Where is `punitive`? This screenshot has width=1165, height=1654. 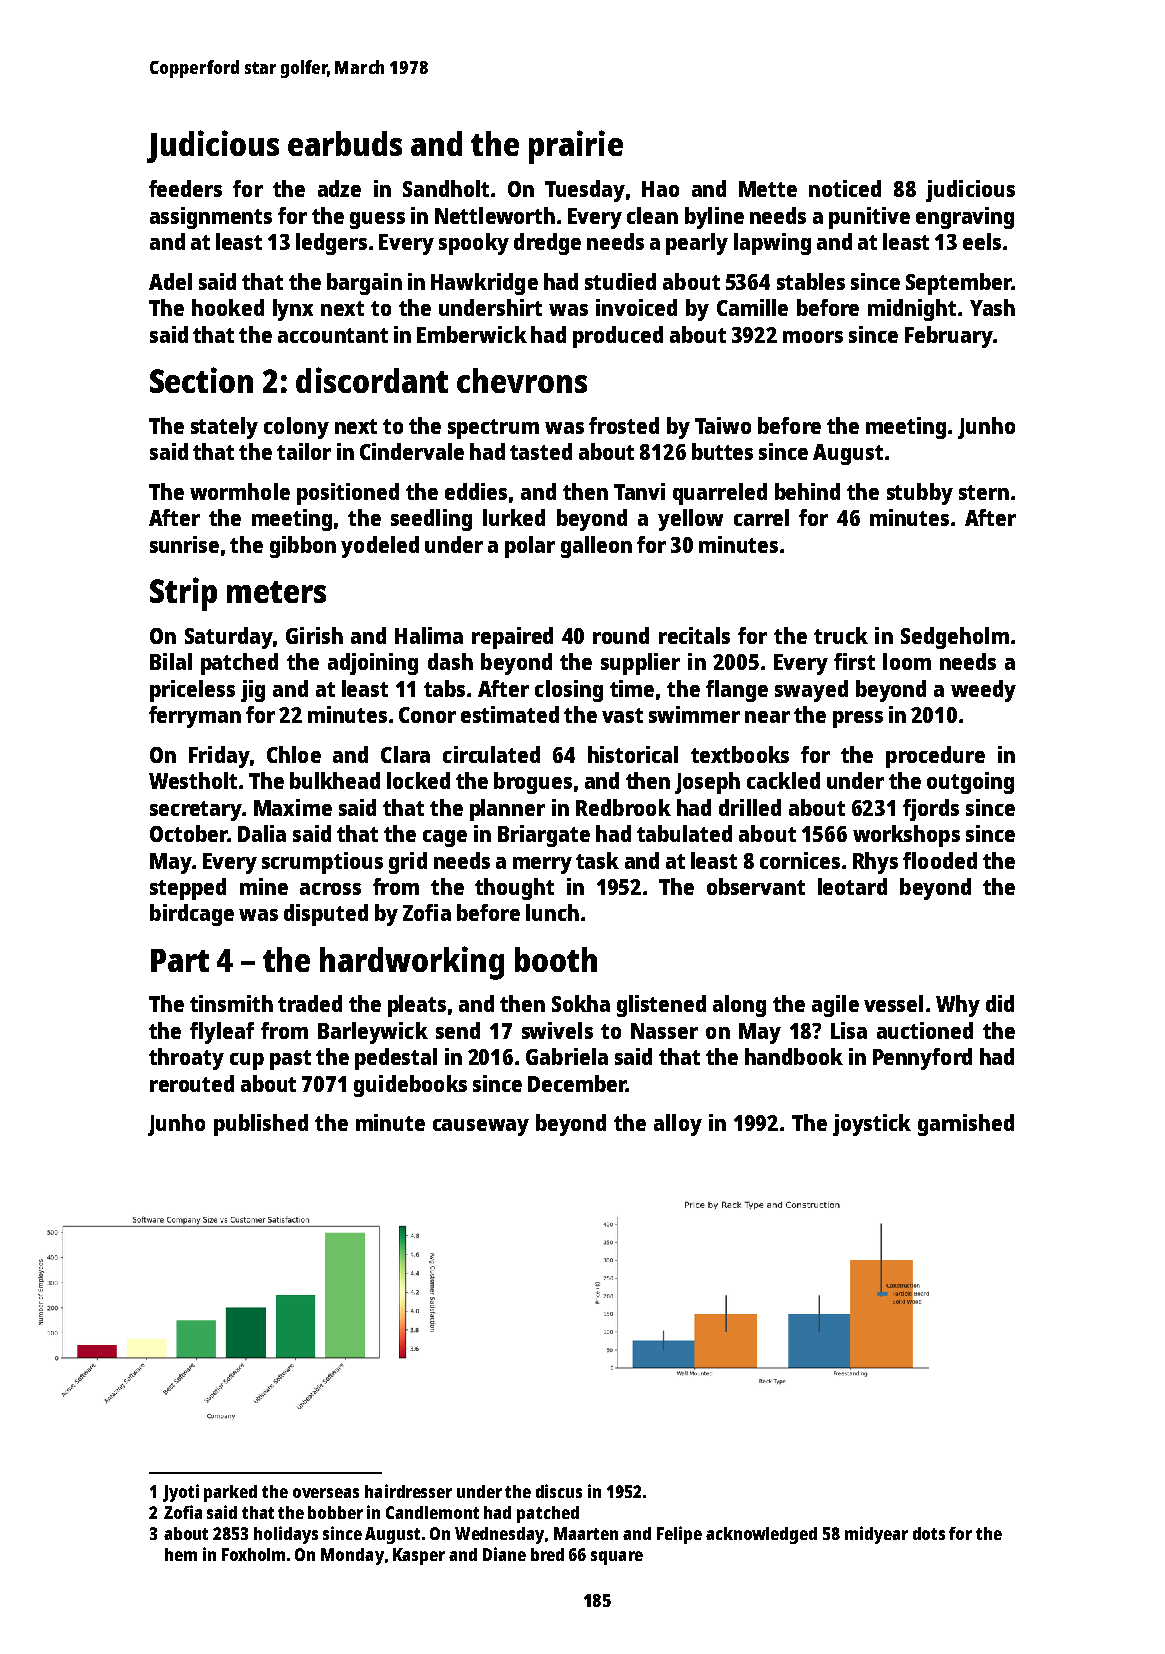 punitive is located at coordinates (869, 218).
